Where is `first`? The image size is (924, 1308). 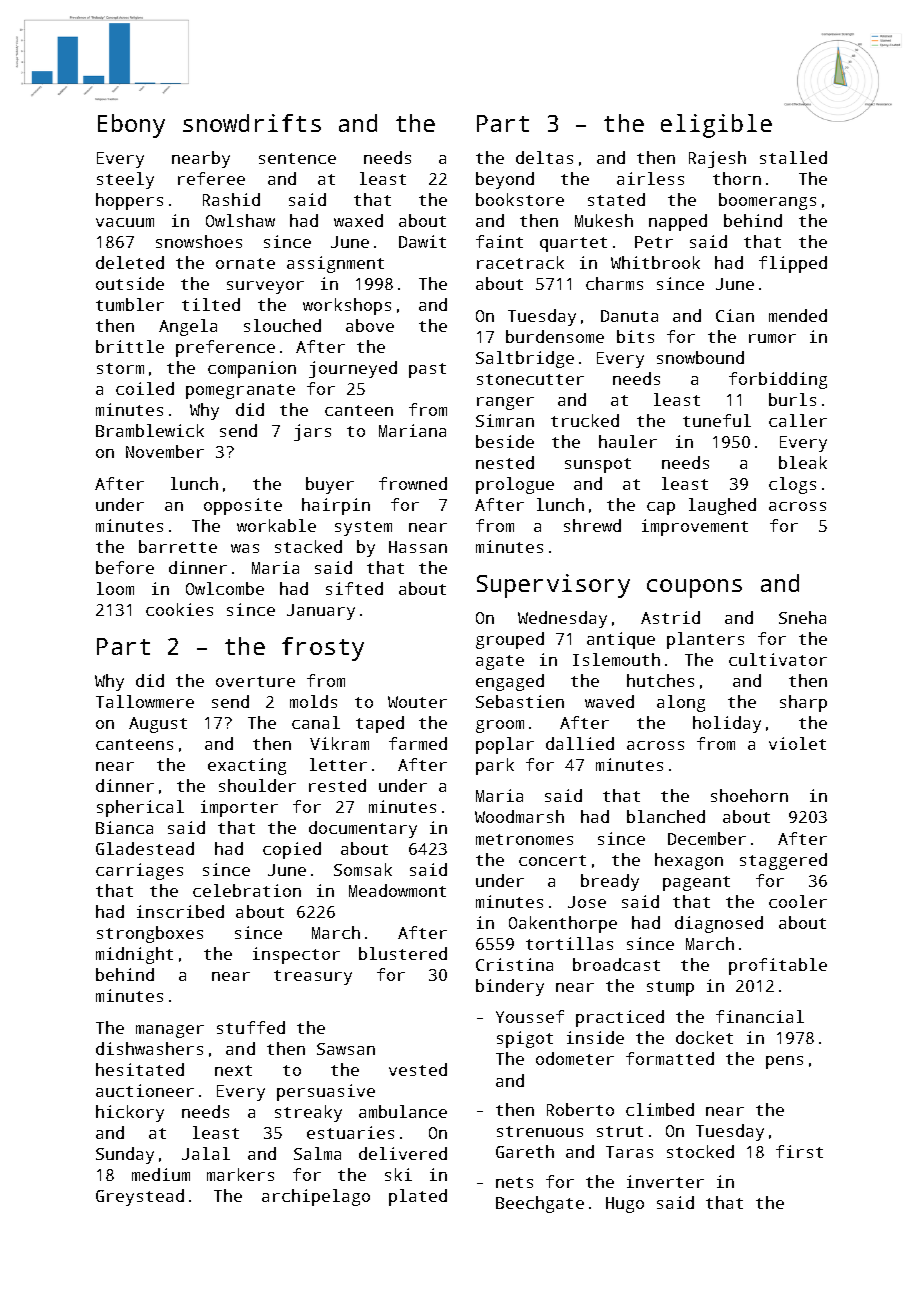
first is located at coordinates (799, 1151).
